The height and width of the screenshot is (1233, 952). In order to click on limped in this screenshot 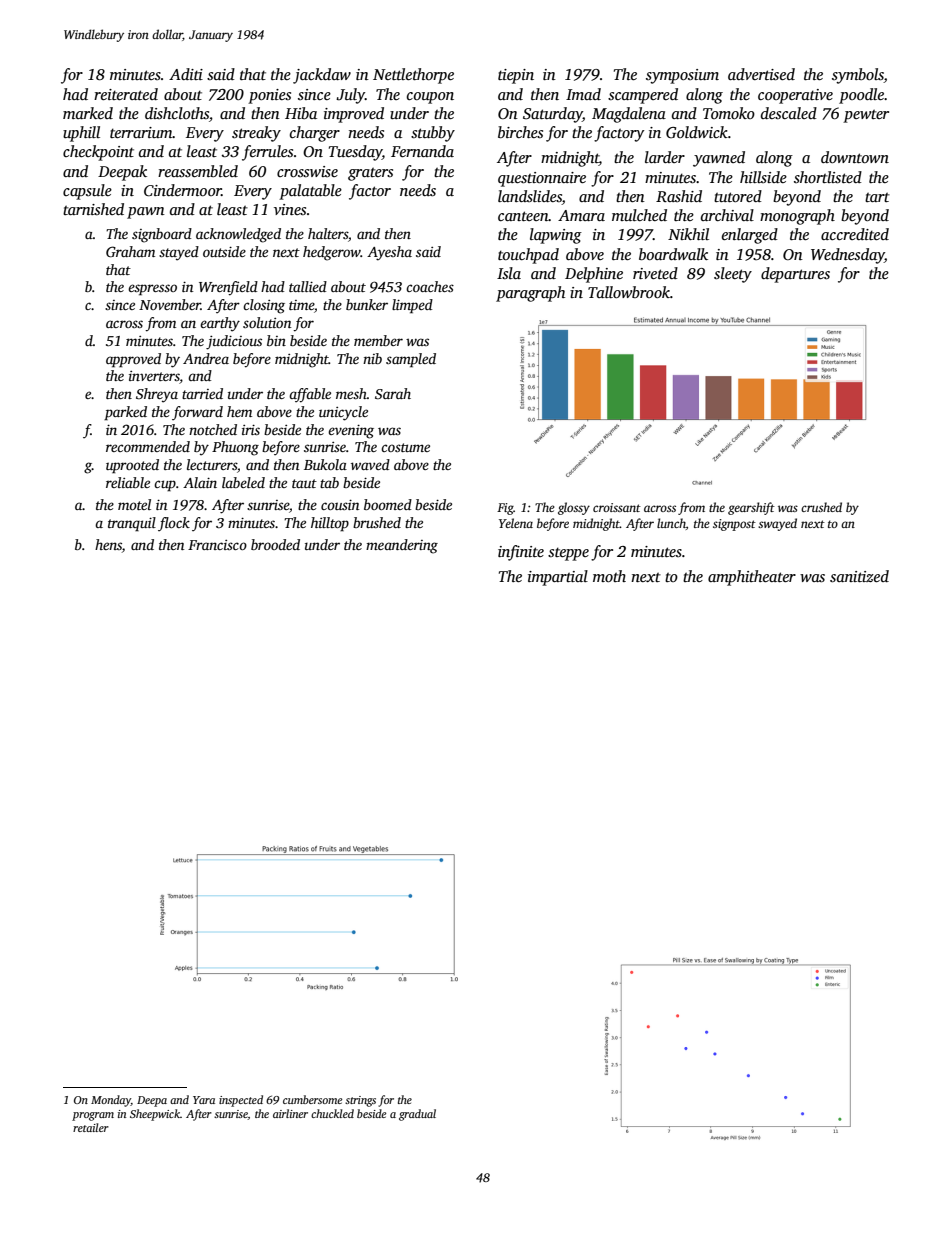, I will do `click(412, 306)`.
